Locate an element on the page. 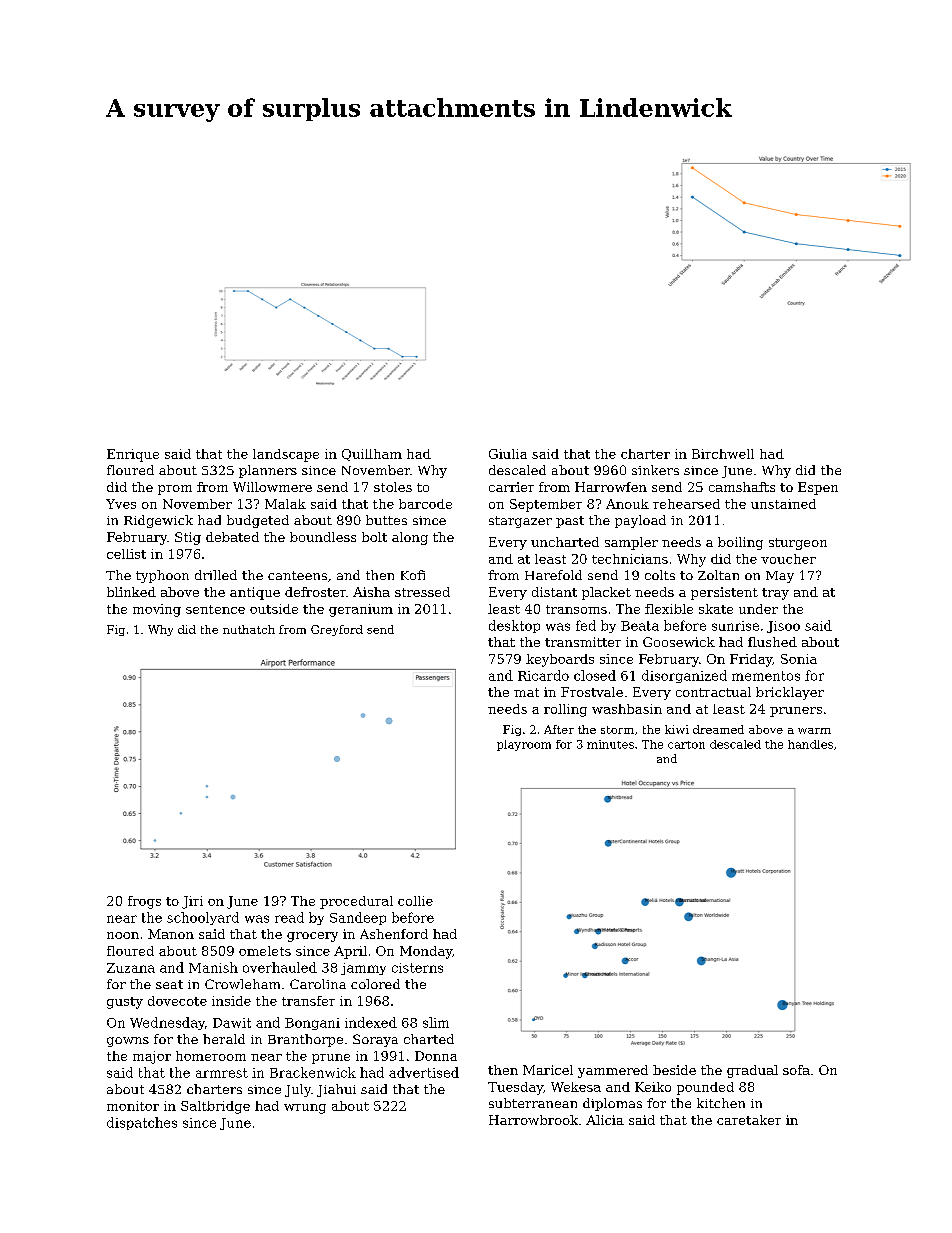 This document has height=1233, width=952. Aisha is located at coordinates (371, 592).
